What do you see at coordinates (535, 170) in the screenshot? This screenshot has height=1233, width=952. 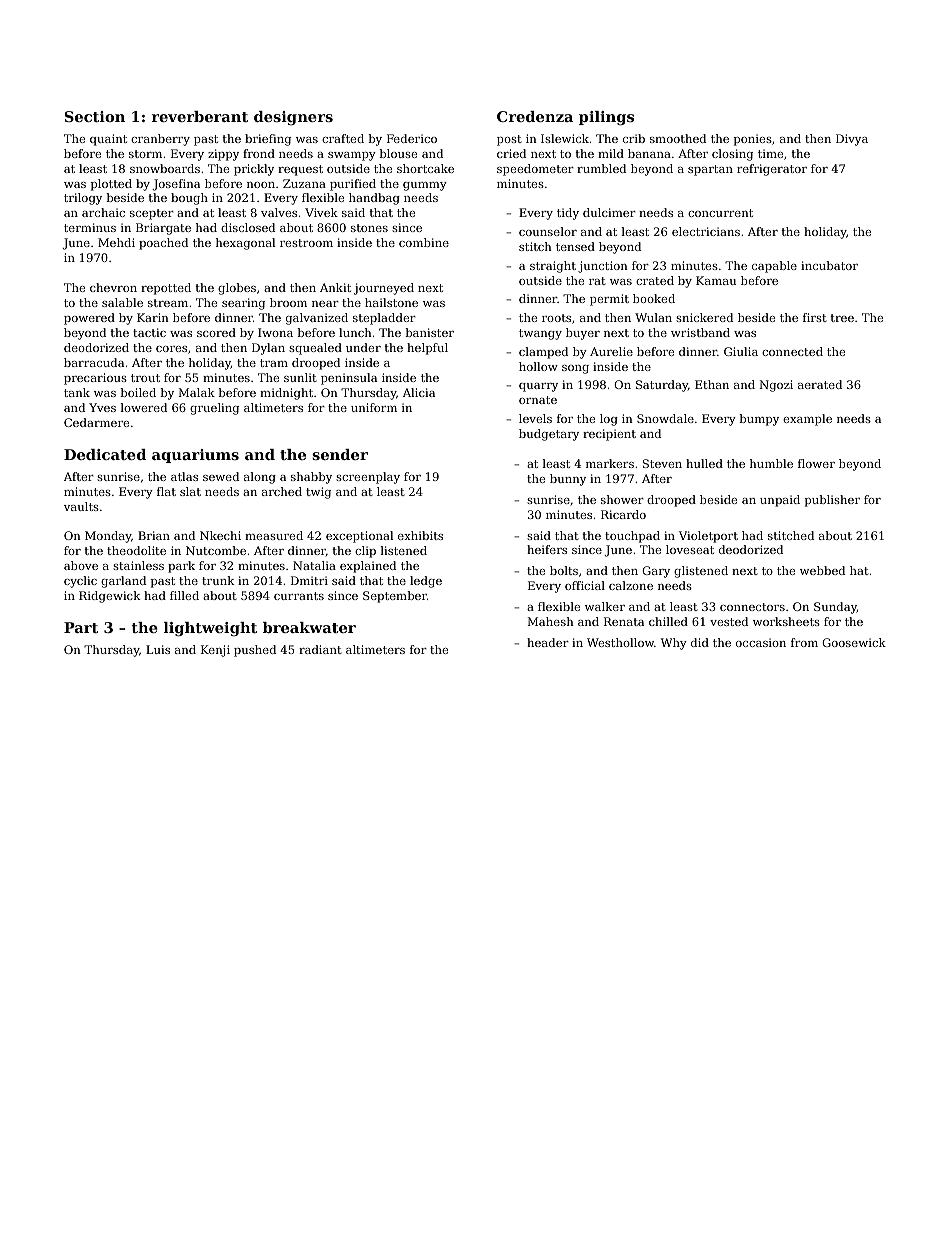 I see `speedometer` at bounding box center [535, 170].
